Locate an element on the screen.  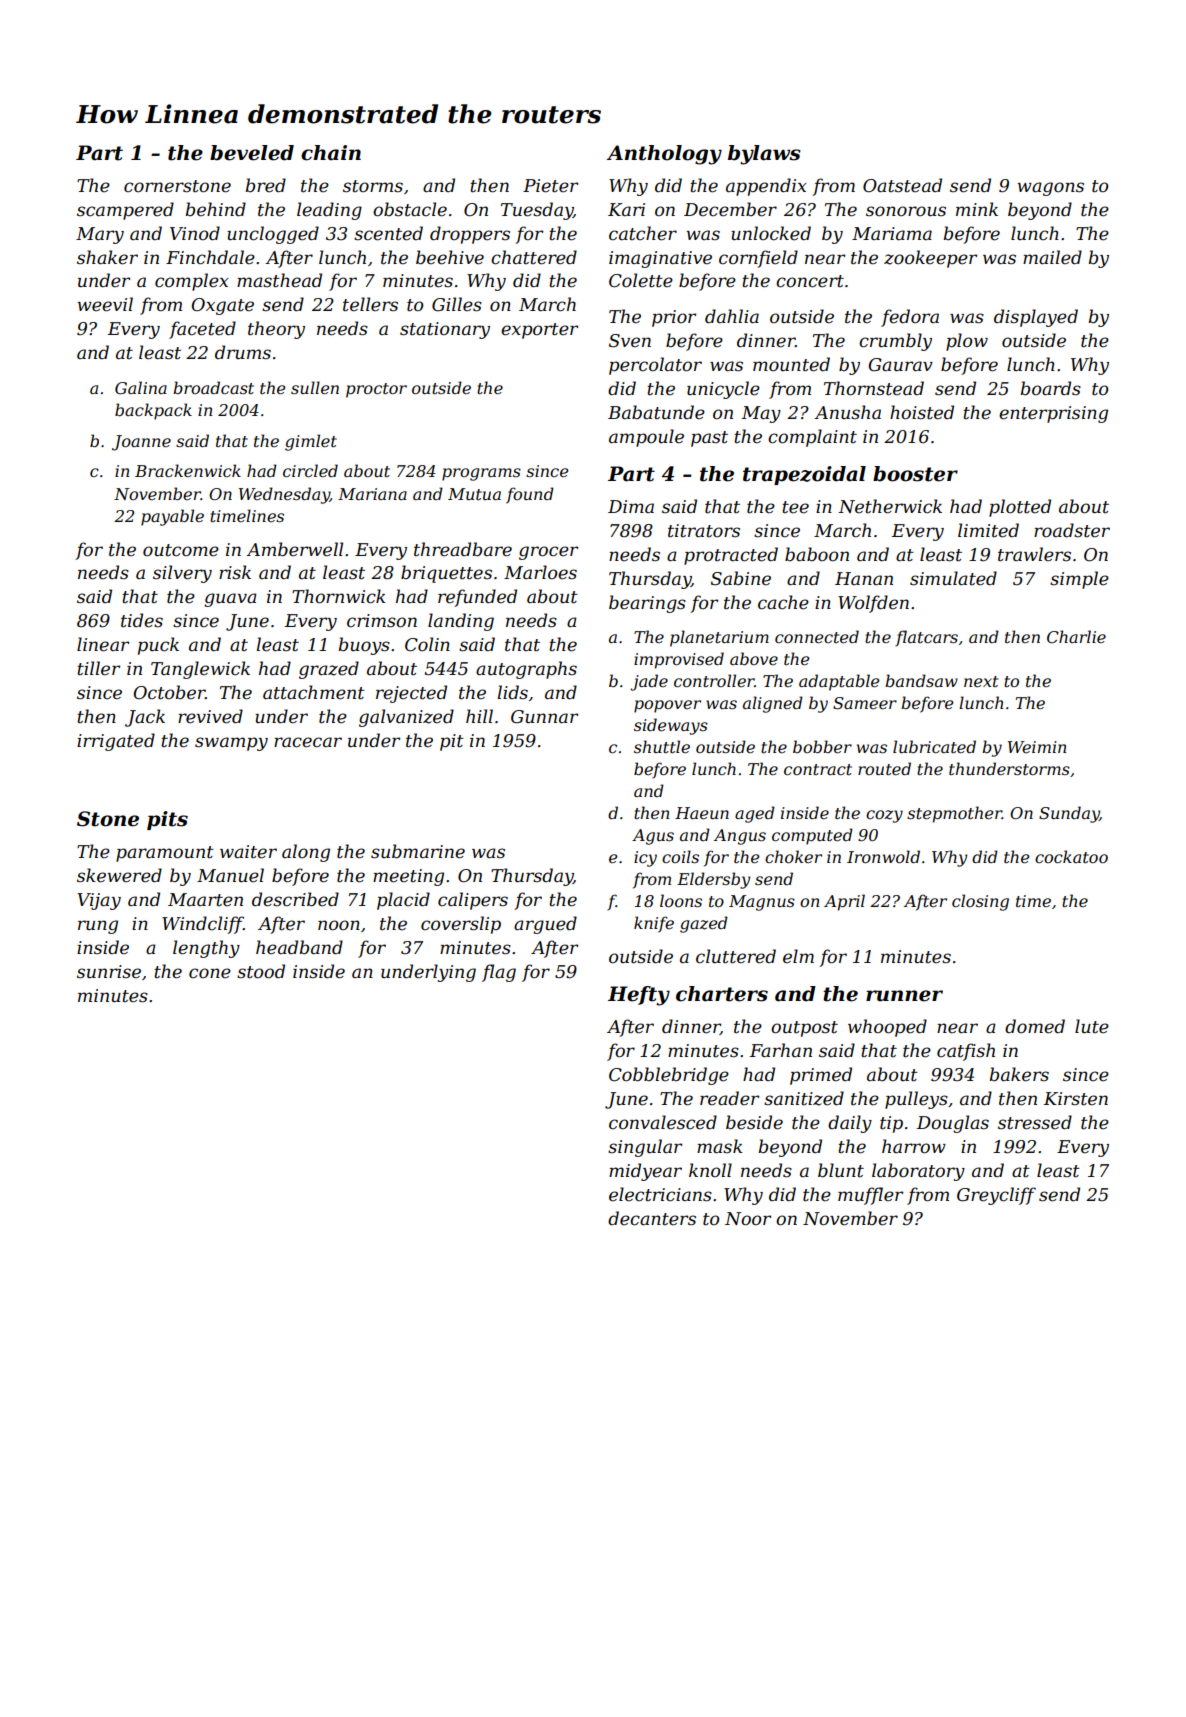
shaker is located at coordinates (107, 257).
